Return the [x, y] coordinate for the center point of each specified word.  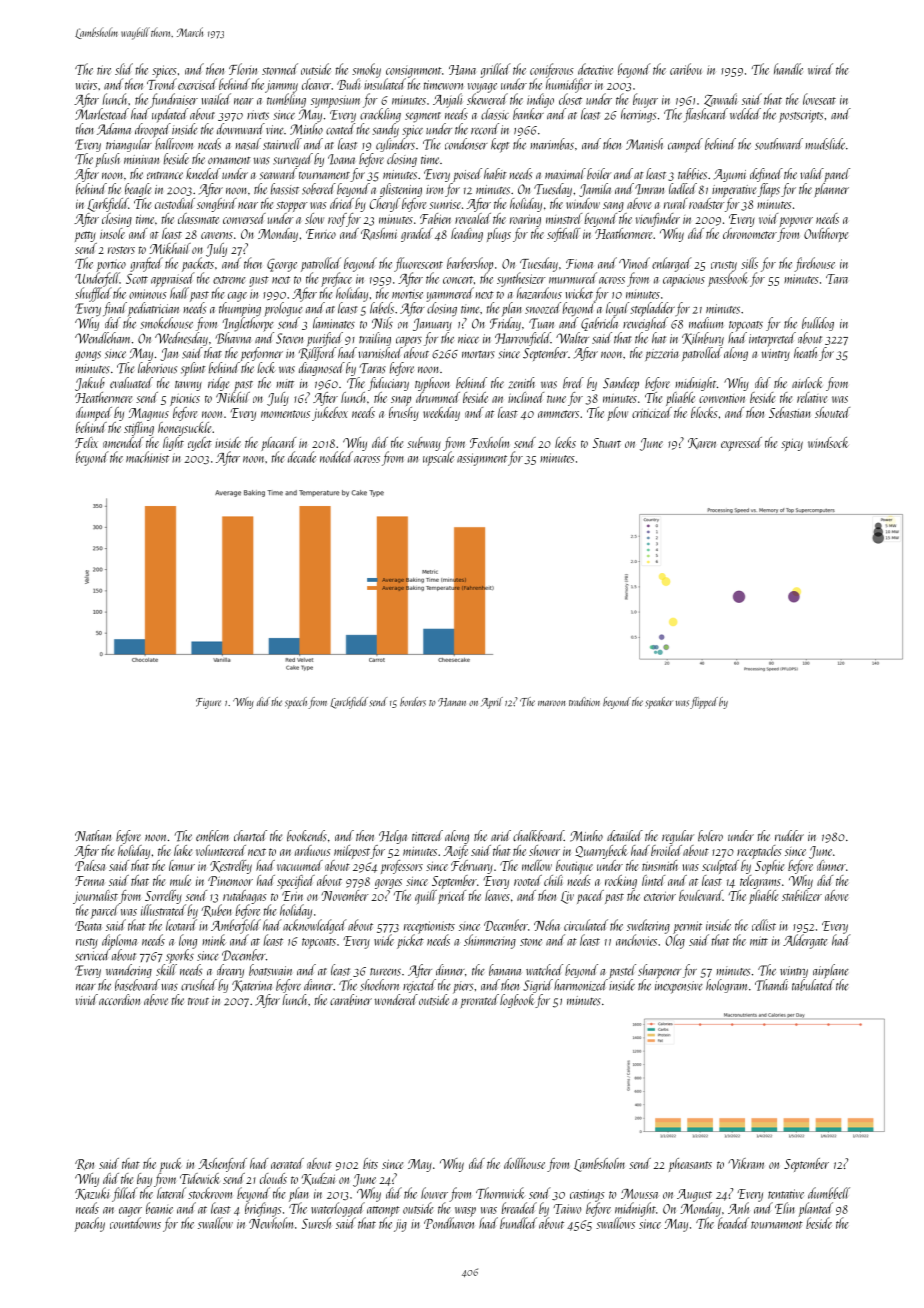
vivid [87, 999]
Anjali [447, 100]
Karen [702, 443]
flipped [704, 703]
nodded [336, 457]
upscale [438, 458]
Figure [208, 703]
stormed [280, 69]
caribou [686, 69]
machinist [147, 457]
